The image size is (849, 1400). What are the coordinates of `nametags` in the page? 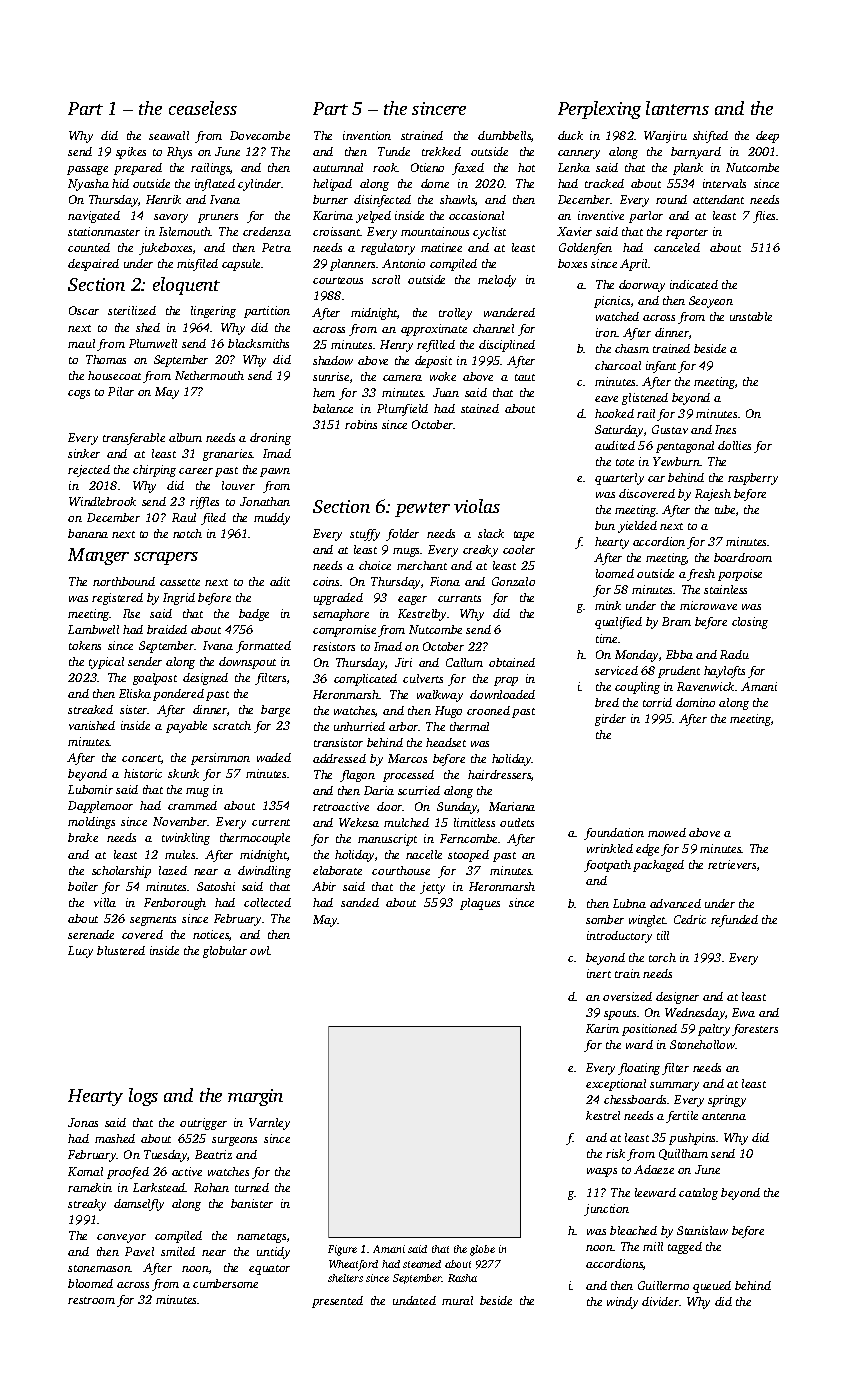 It's located at (261, 1238).
